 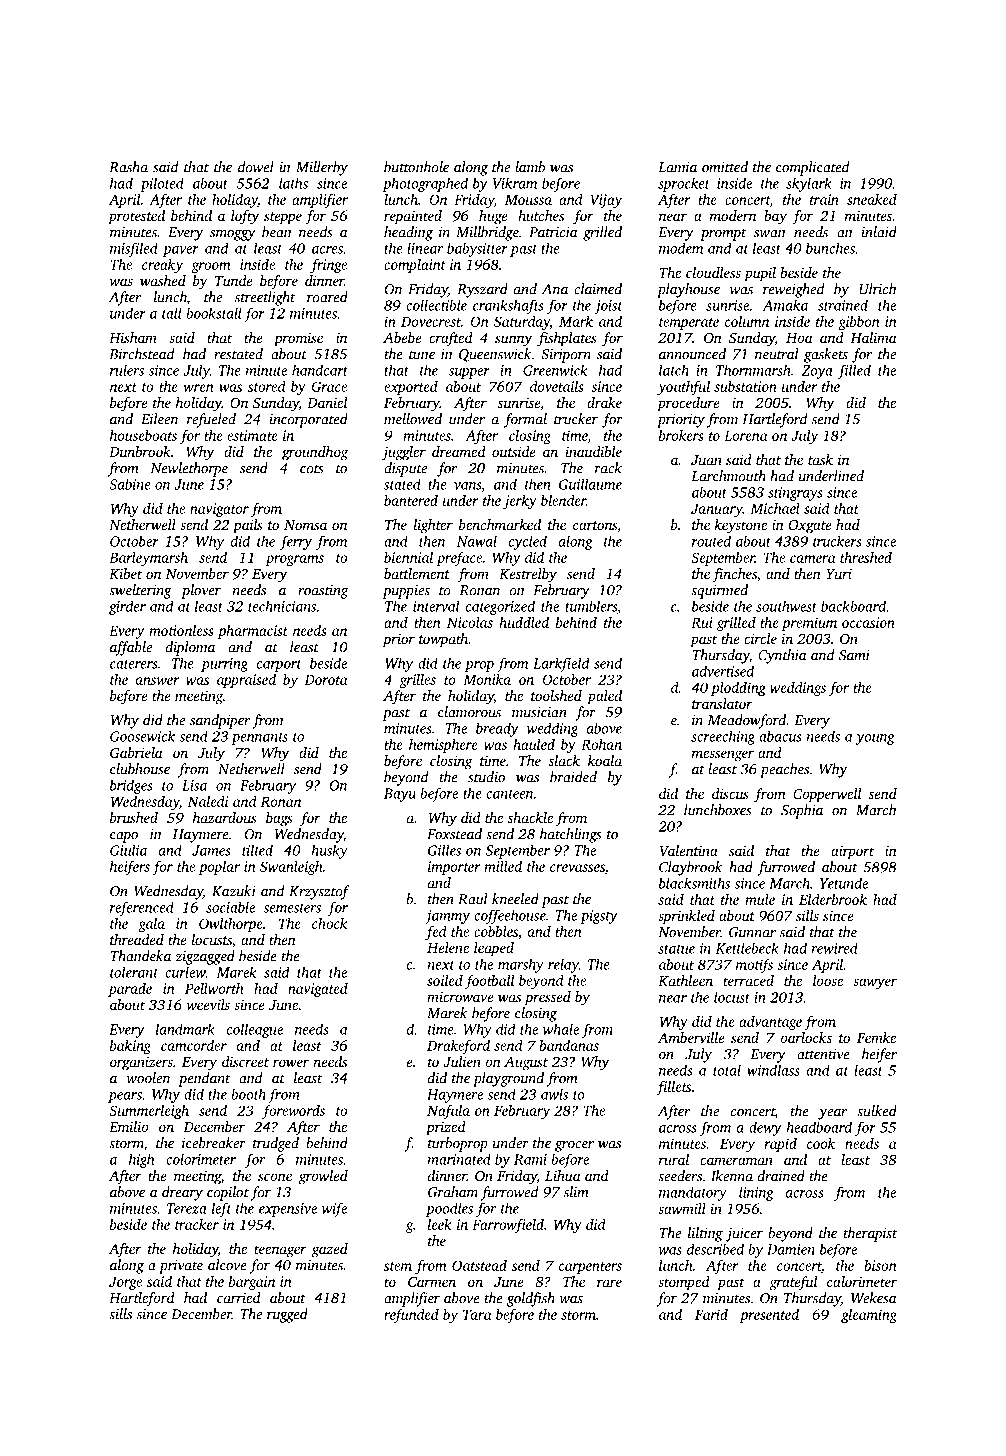 I want to click on complicated, so click(x=813, y=168).
